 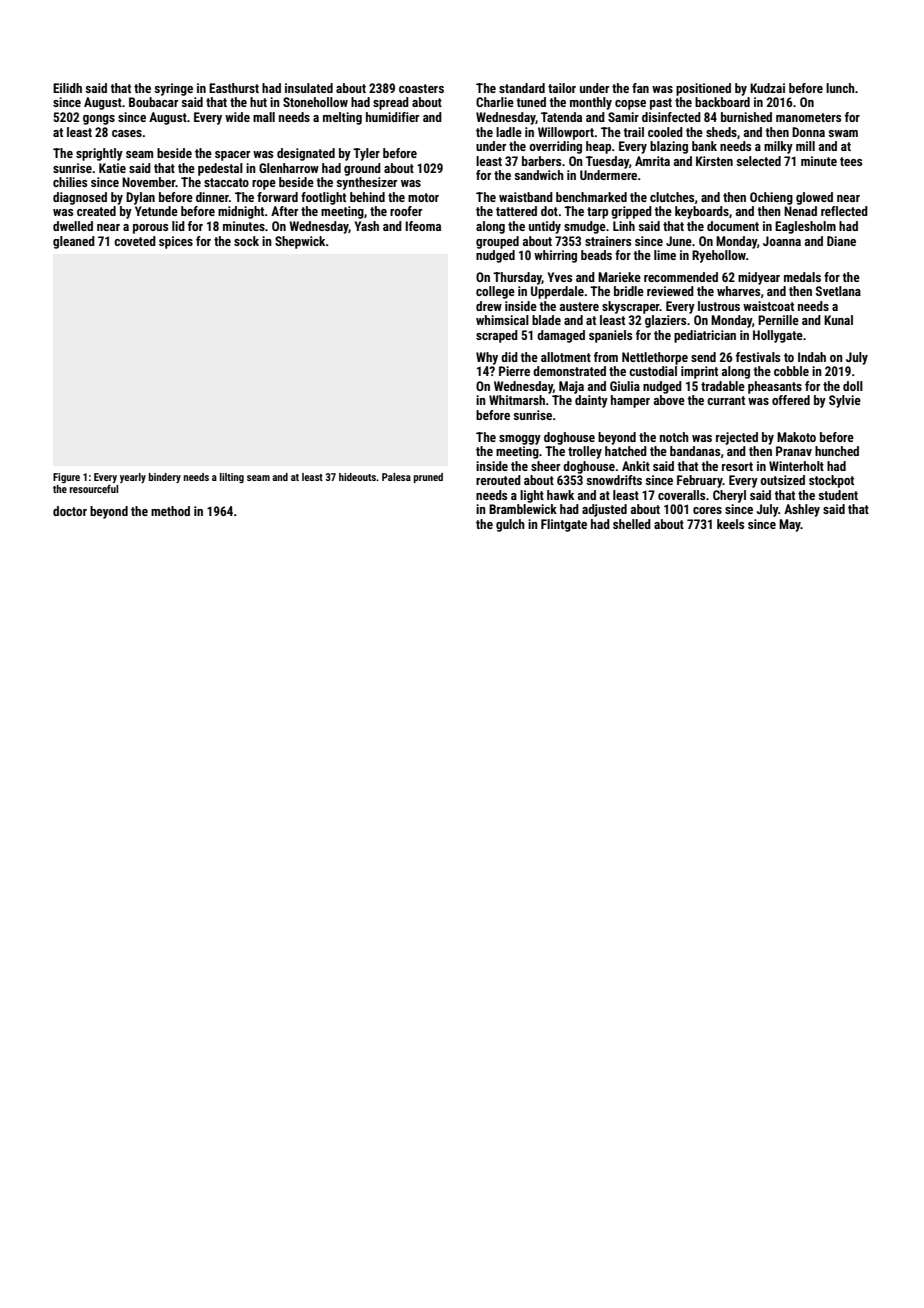 I want to click on standard, so click(x=522, y=88).
